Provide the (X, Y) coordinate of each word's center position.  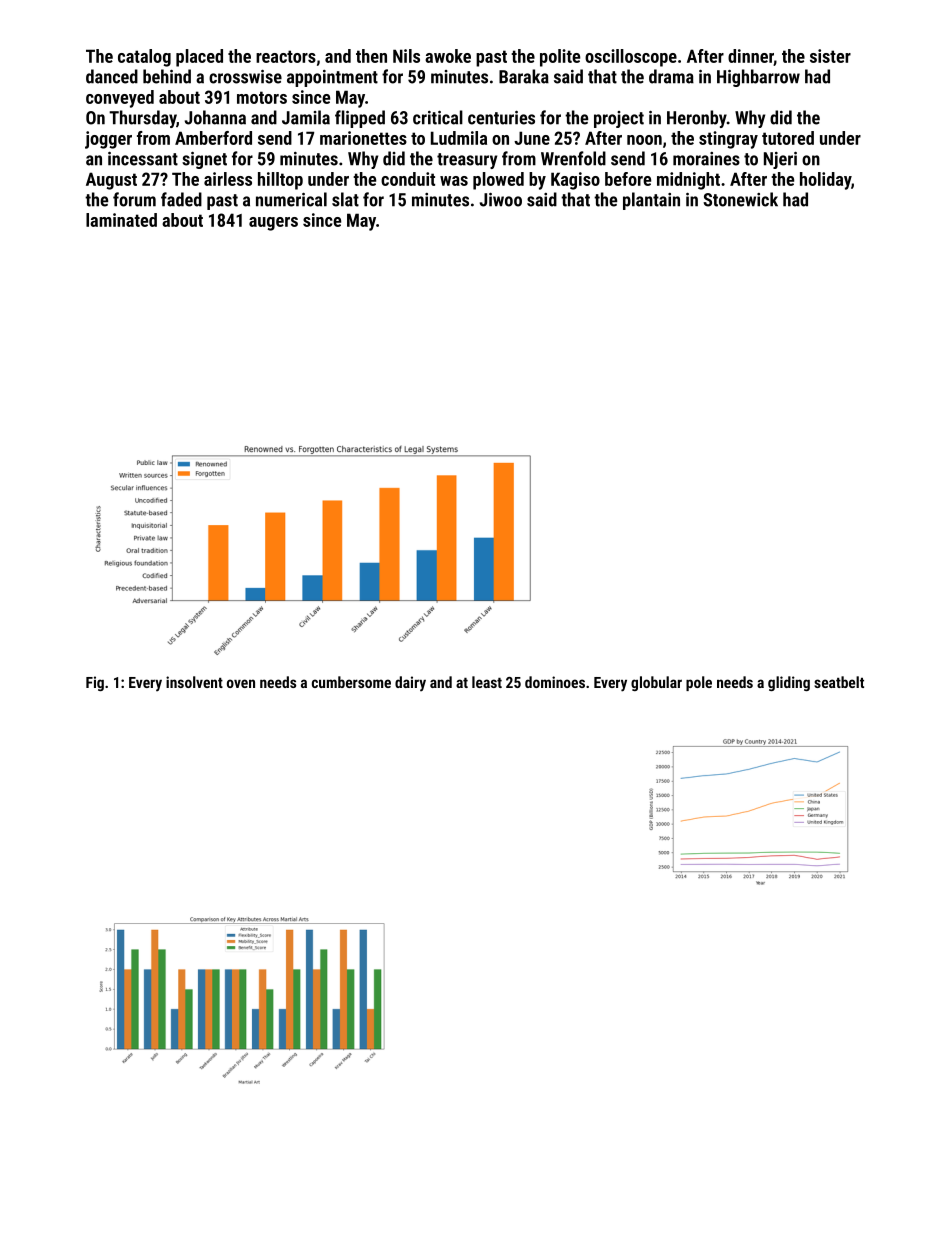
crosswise (245, 77)
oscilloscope (631, 58)
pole (699, 683)
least (487, 682)
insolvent (194, 682)
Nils (406, 56)
